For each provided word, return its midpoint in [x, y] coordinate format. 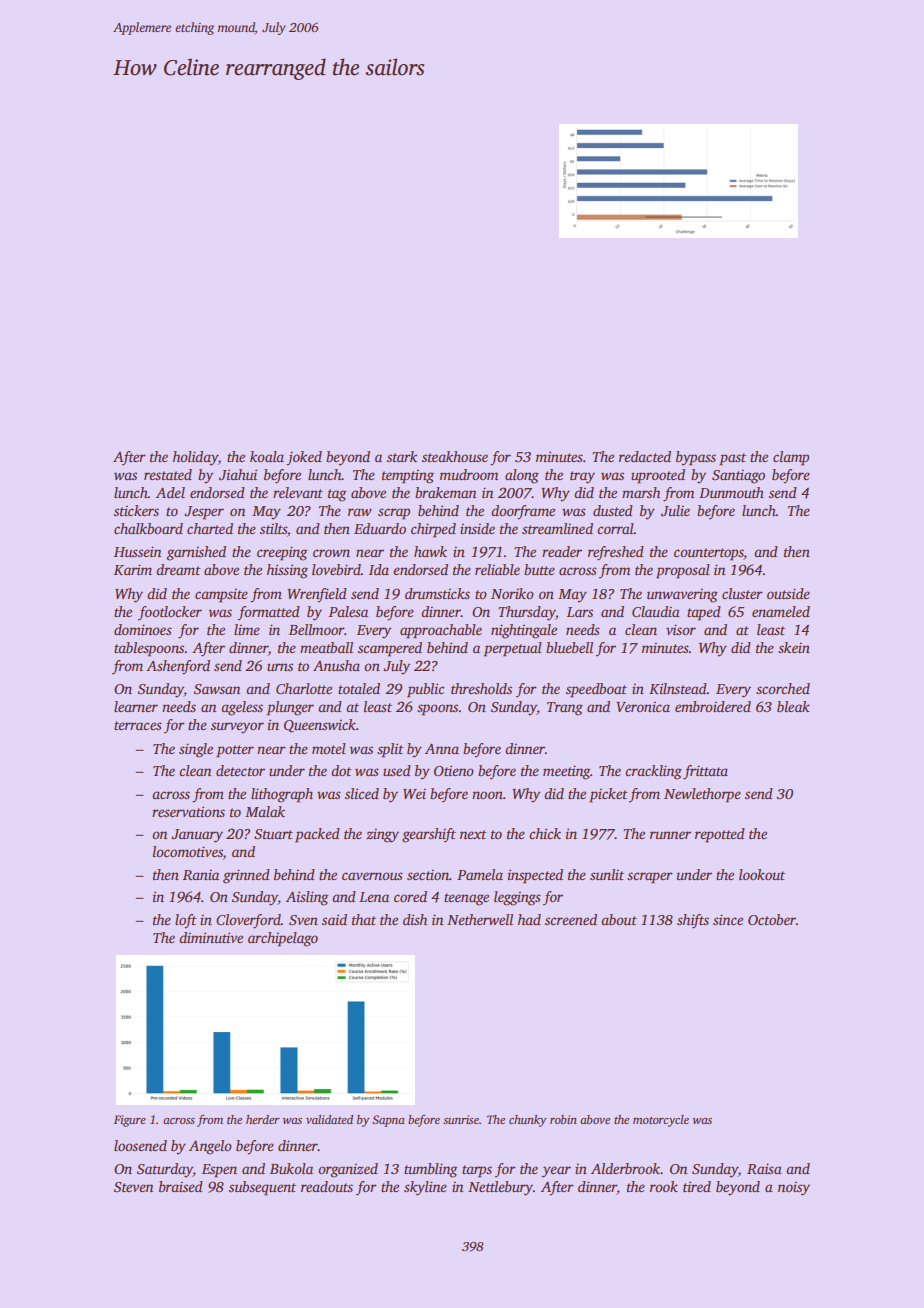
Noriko [512, 593]
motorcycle [661, 1121]
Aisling [307, 898]
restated [168, 474]
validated [329, 1119]
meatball [326, 647]
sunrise [461, 1119]
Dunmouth [731, 492]
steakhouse [455, 456]
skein [794, 647]
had [529, 919]
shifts [693, 921]
